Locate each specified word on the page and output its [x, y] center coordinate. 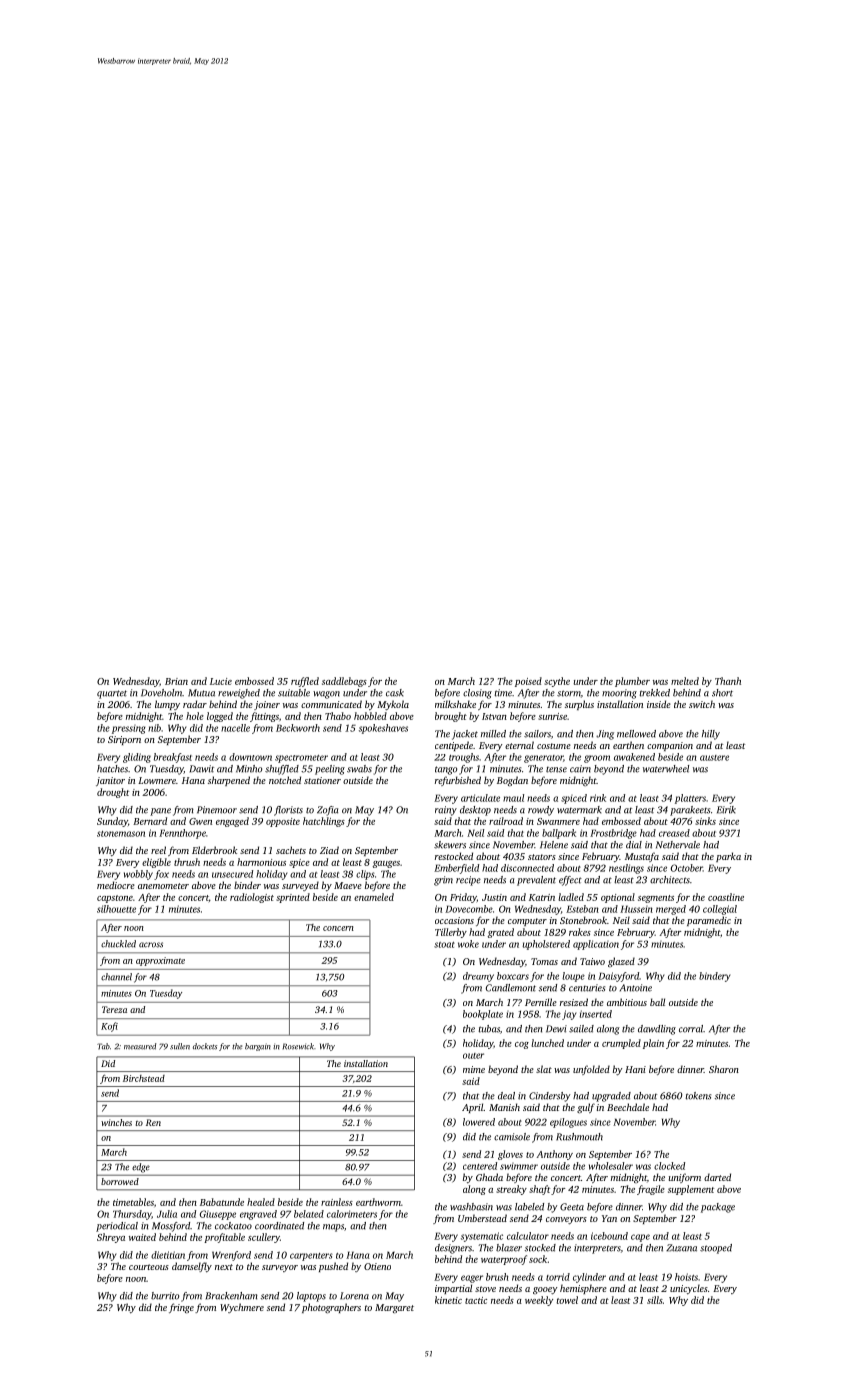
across [151, 945]
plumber [632, 682]
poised [528, 682]
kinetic [448, 1300]
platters [690, 799]
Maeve [348, 885]
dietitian [168, 1255]
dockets [205, 1046]
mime [474, 1069]
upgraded [611, 1097]
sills [655, 1300]
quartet [112, 694]
